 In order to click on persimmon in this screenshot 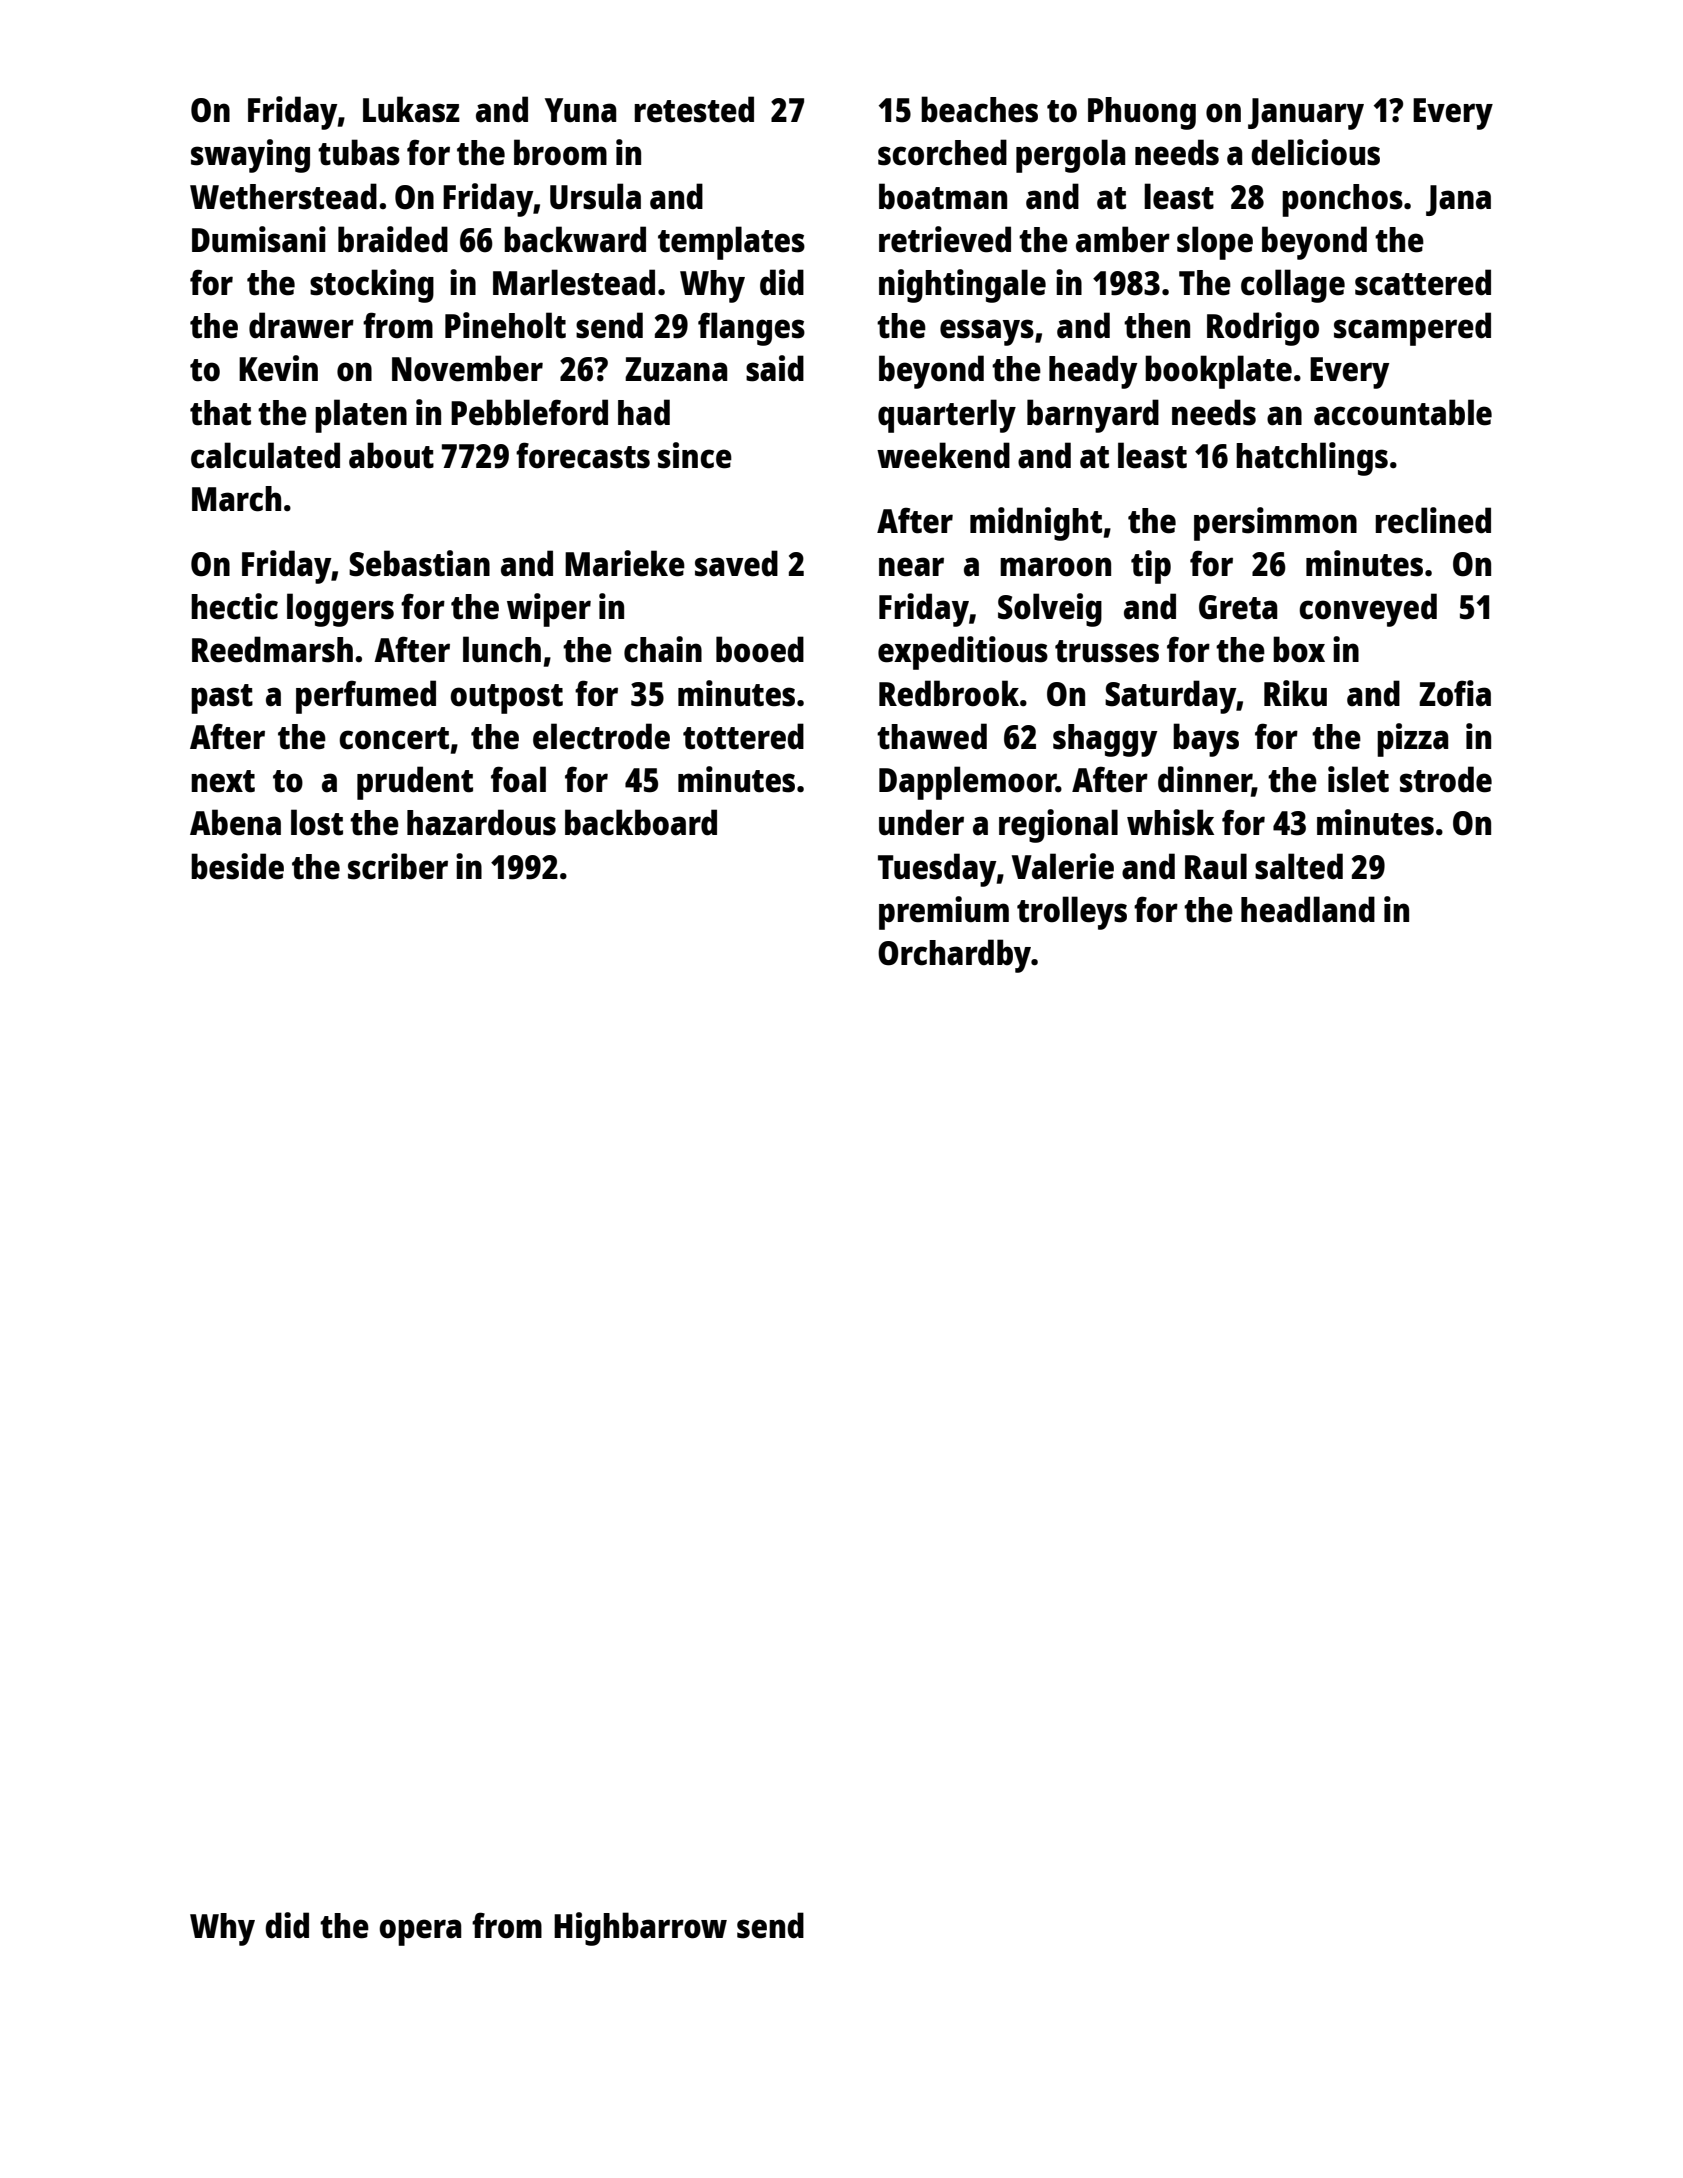, I will do `click(1275, 524)`.
